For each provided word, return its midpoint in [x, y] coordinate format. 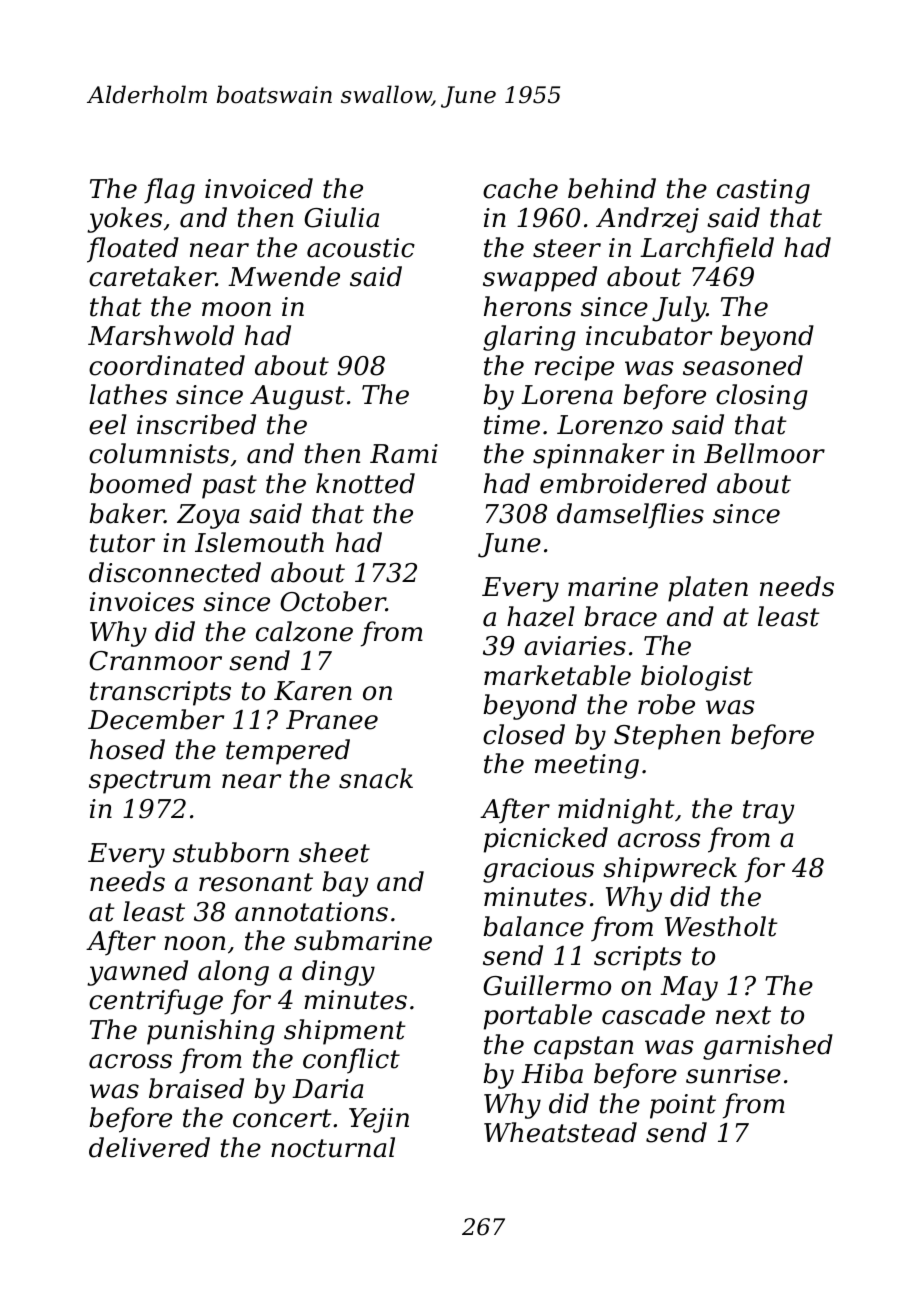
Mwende [284, 276]
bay [345, 884]
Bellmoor [764, 453]
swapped [540, 279]
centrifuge [156, 1002]
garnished [768, 1047]
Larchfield [707, 250]
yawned [137, 973]
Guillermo [547, 985]
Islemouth [259, 542]
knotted [365, 483]
